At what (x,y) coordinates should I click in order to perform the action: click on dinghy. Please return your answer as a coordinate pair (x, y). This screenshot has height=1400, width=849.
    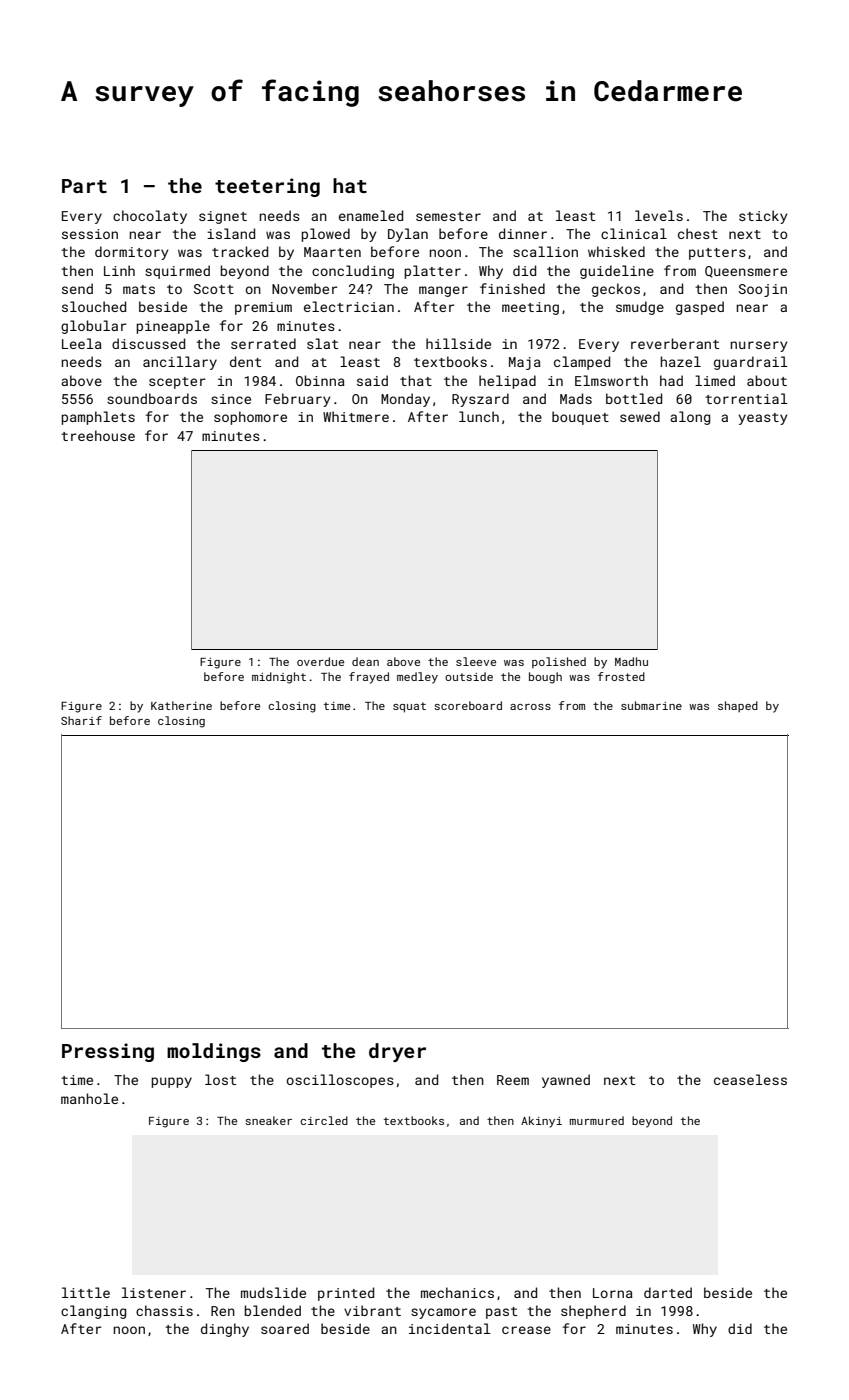
    Looking at the image, I should click on (225, 1330).
